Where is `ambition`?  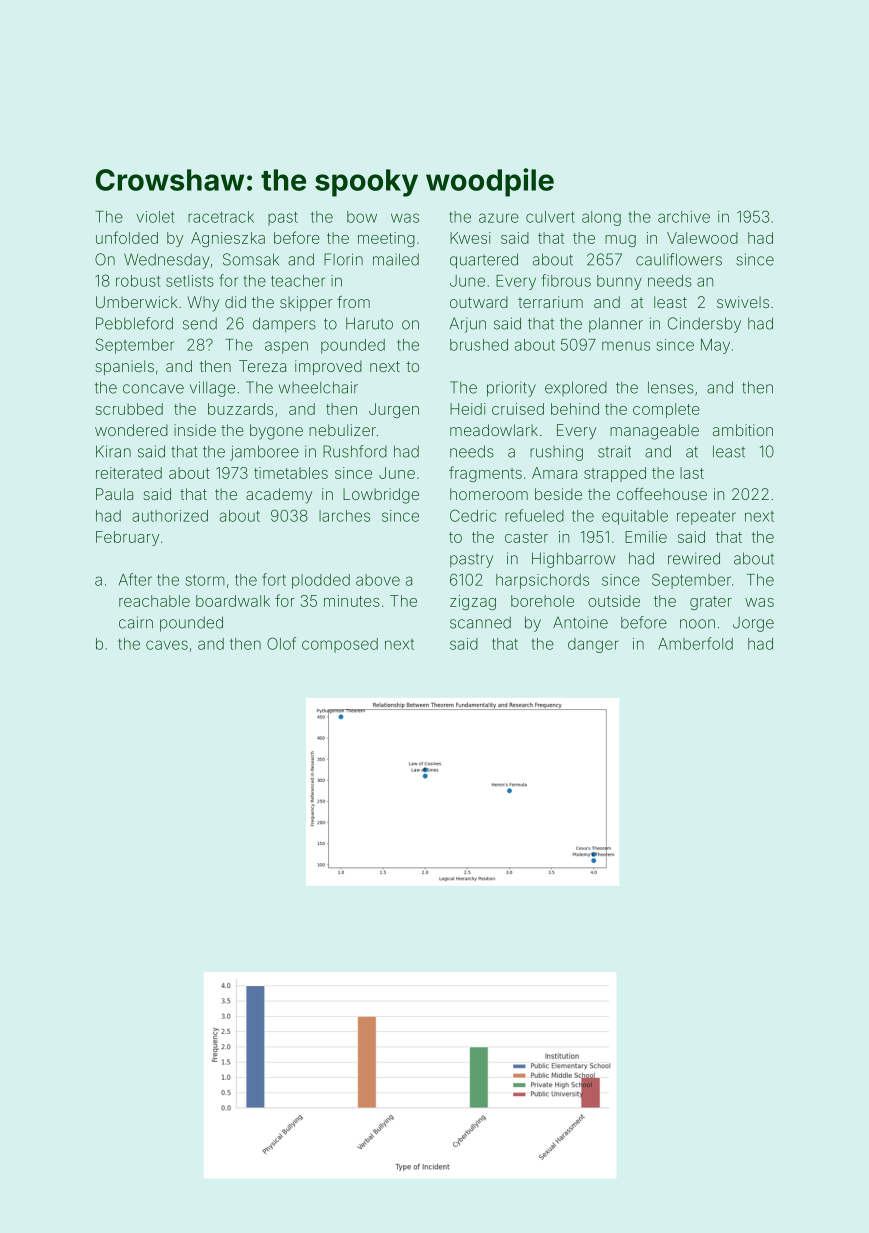 ambition is located at coordinates (743, 430).
